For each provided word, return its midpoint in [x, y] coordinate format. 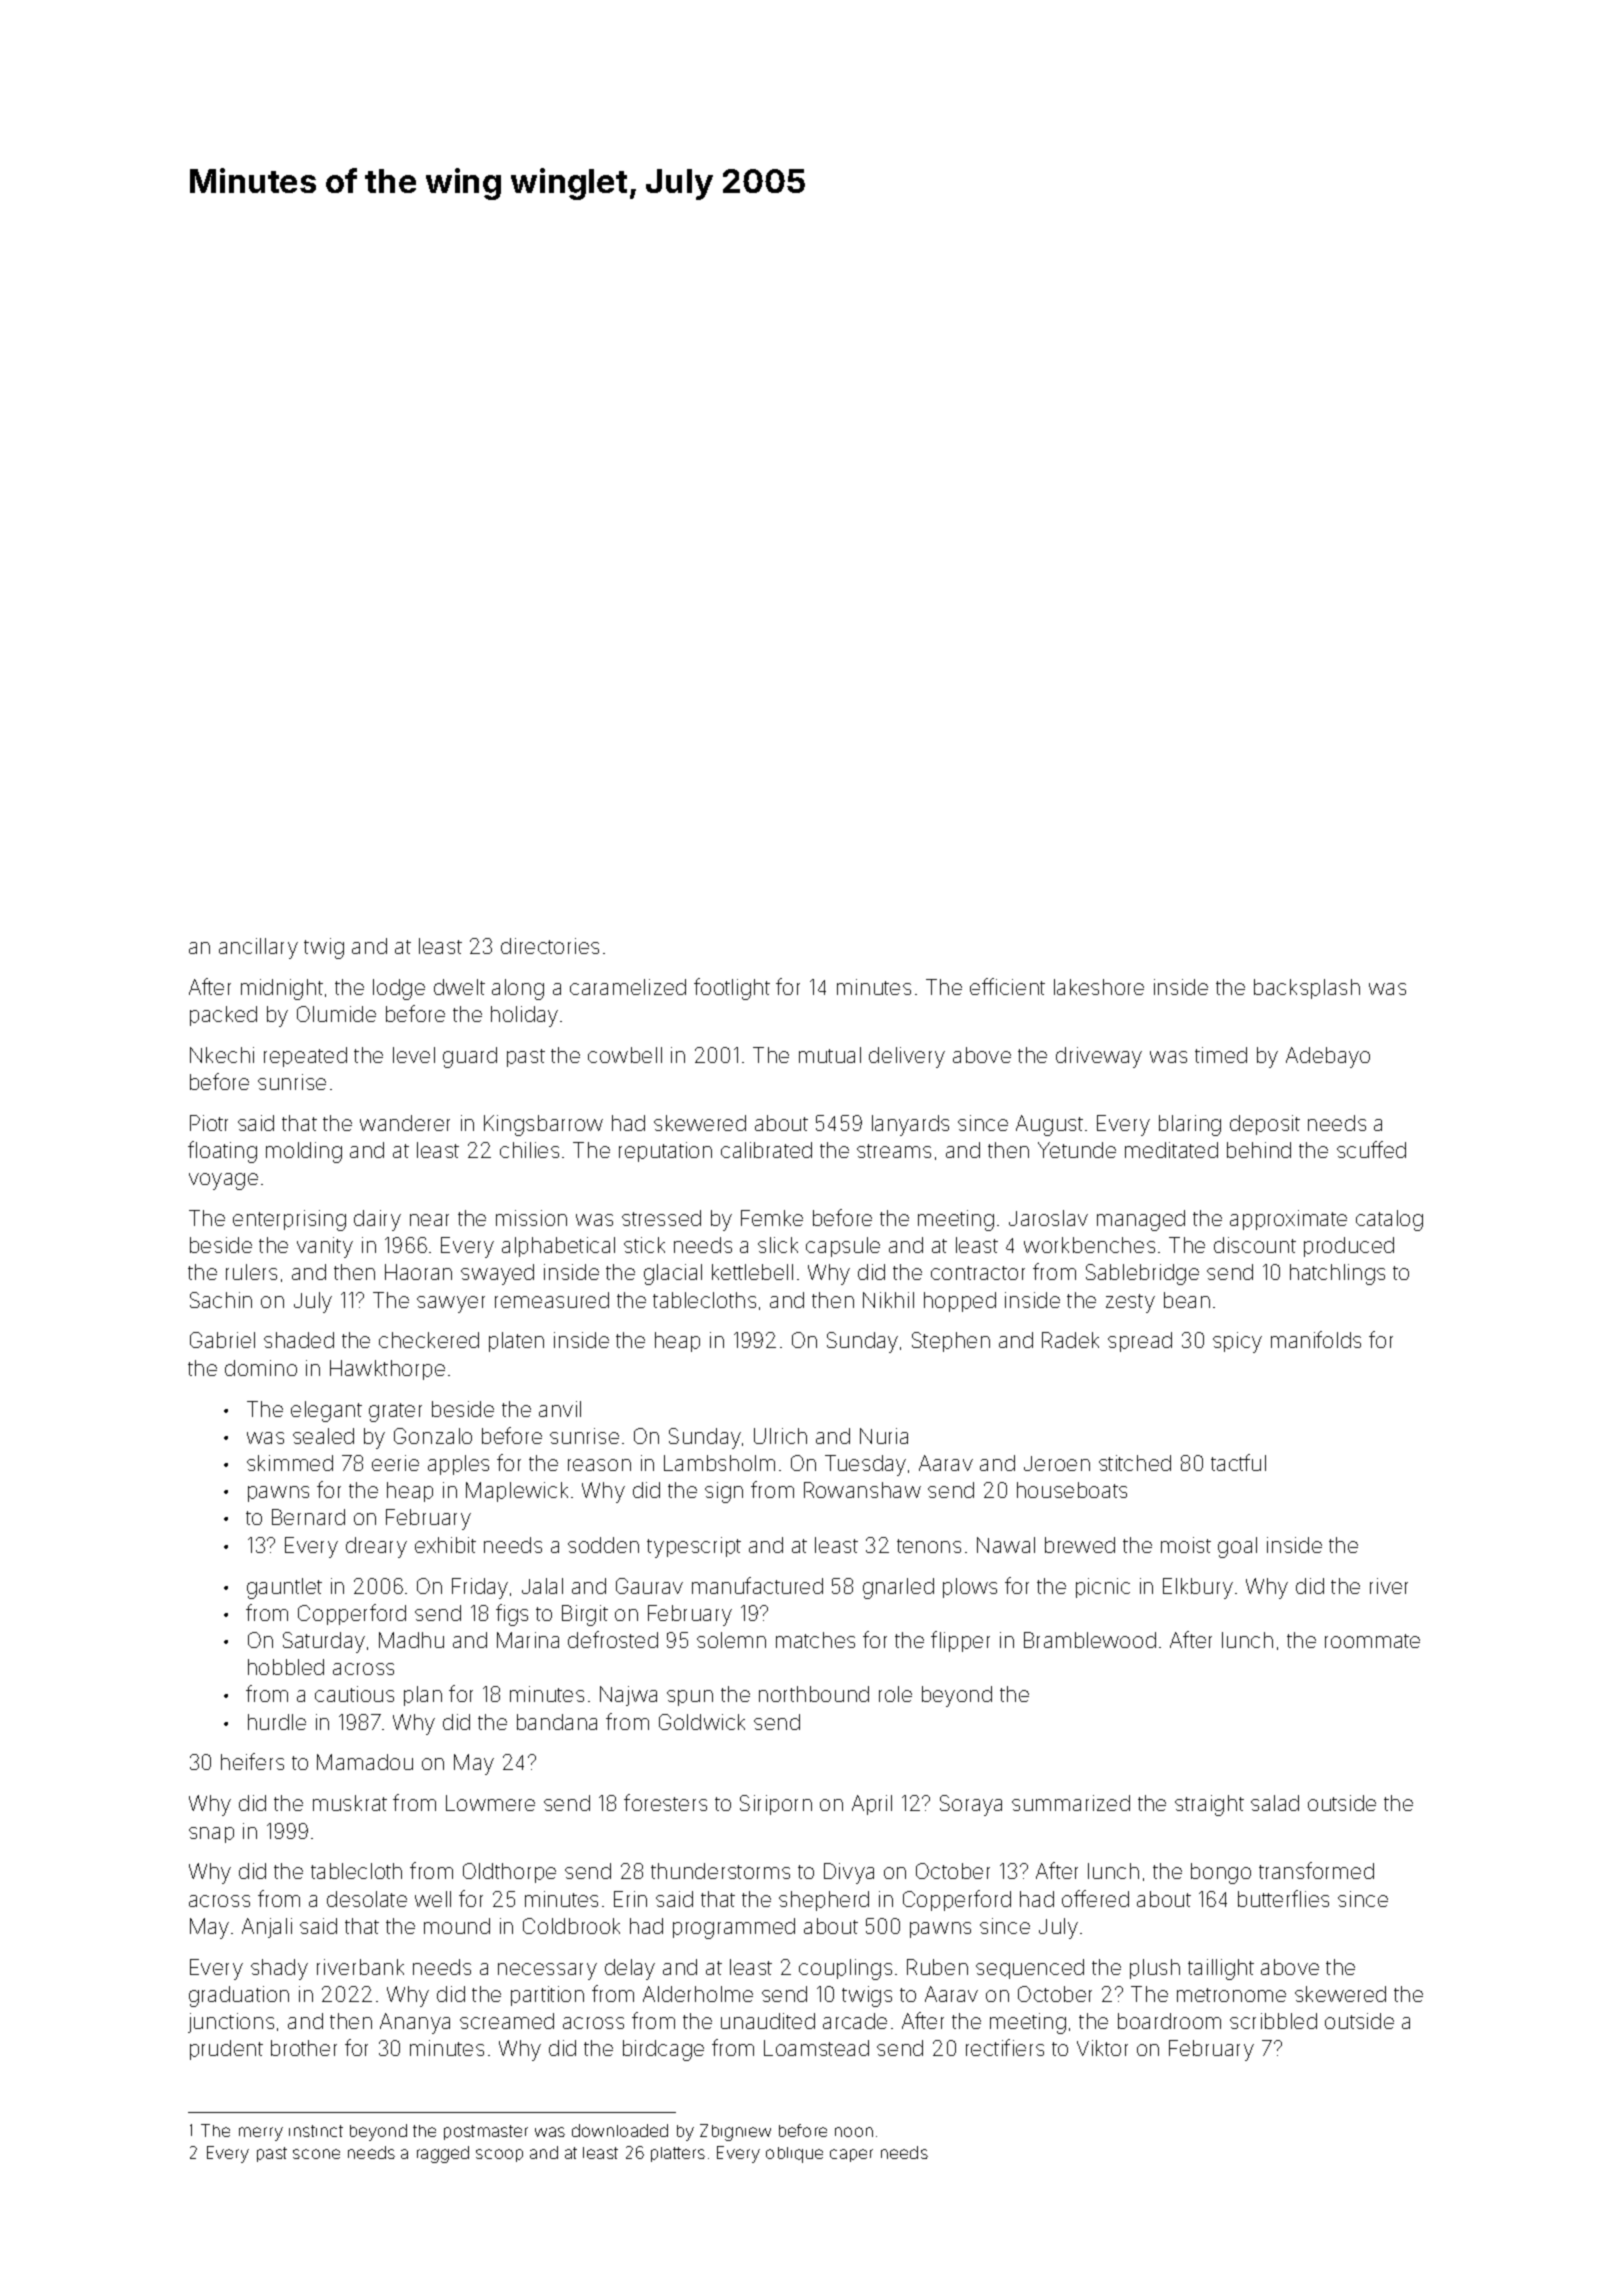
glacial [673, 1274]
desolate [367, 1899]
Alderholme [698, 1994]
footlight [732, 989]
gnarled [898, 1588]
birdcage [663, 2050]
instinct [316, 2131]
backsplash [1307, 989]
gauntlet [284, 1588]
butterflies [1283, 1898]
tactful [1238, 1462]
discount [1255, 1245]
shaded [299, 1340]
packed [223, 1016]
